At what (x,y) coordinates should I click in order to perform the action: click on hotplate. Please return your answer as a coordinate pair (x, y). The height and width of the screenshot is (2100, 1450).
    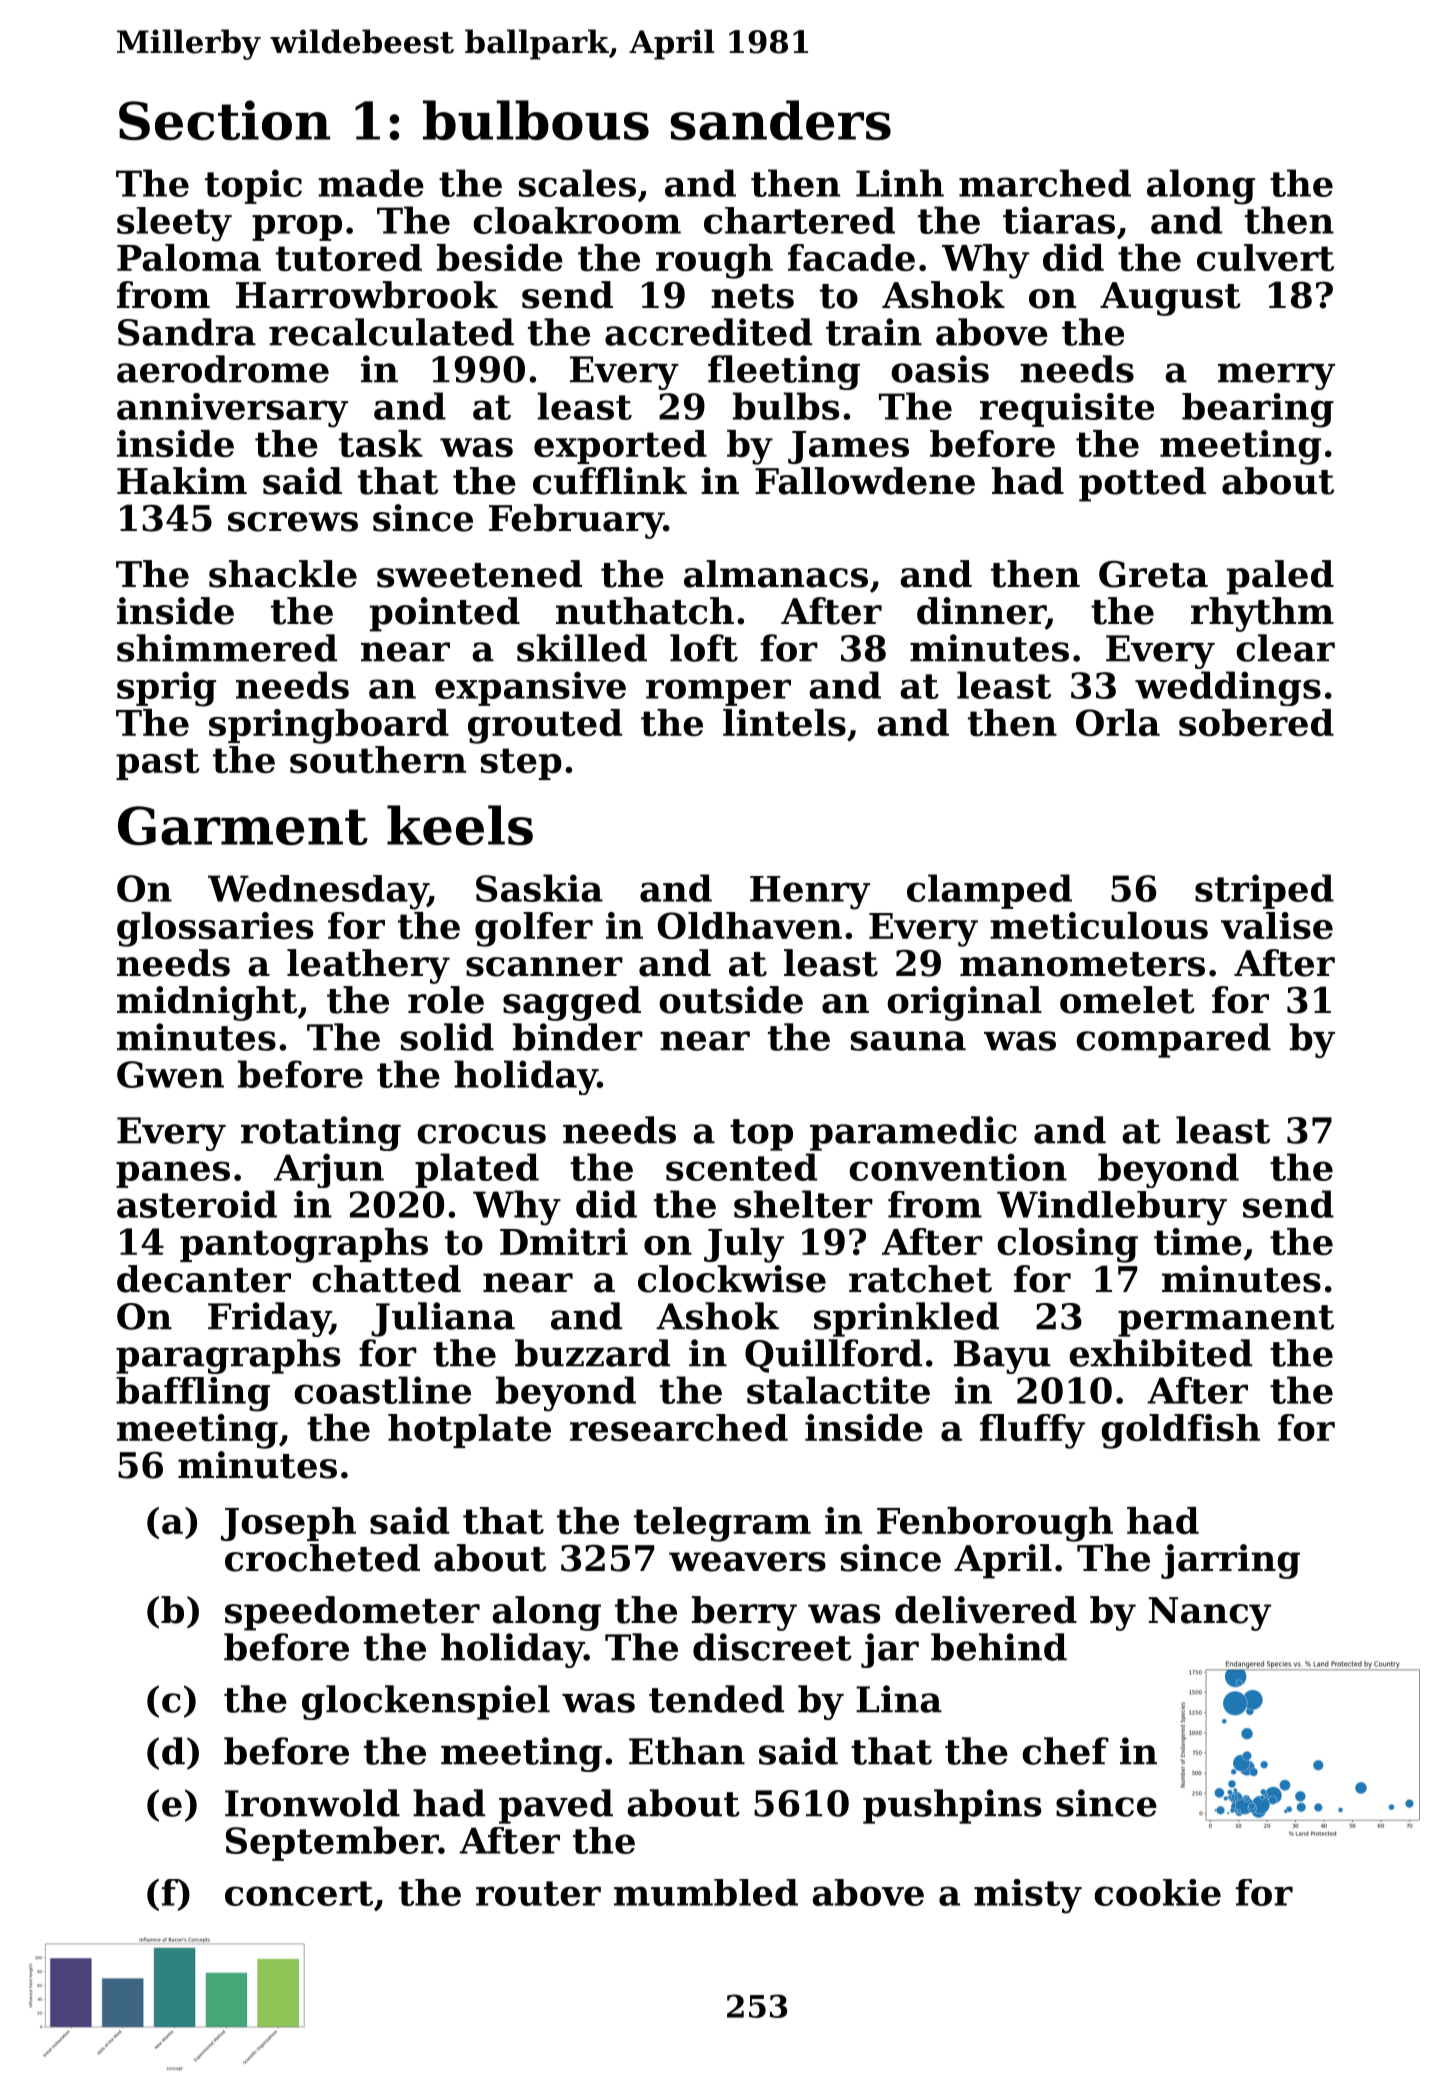
    Looking at the image, I should click on (469, 1431).
